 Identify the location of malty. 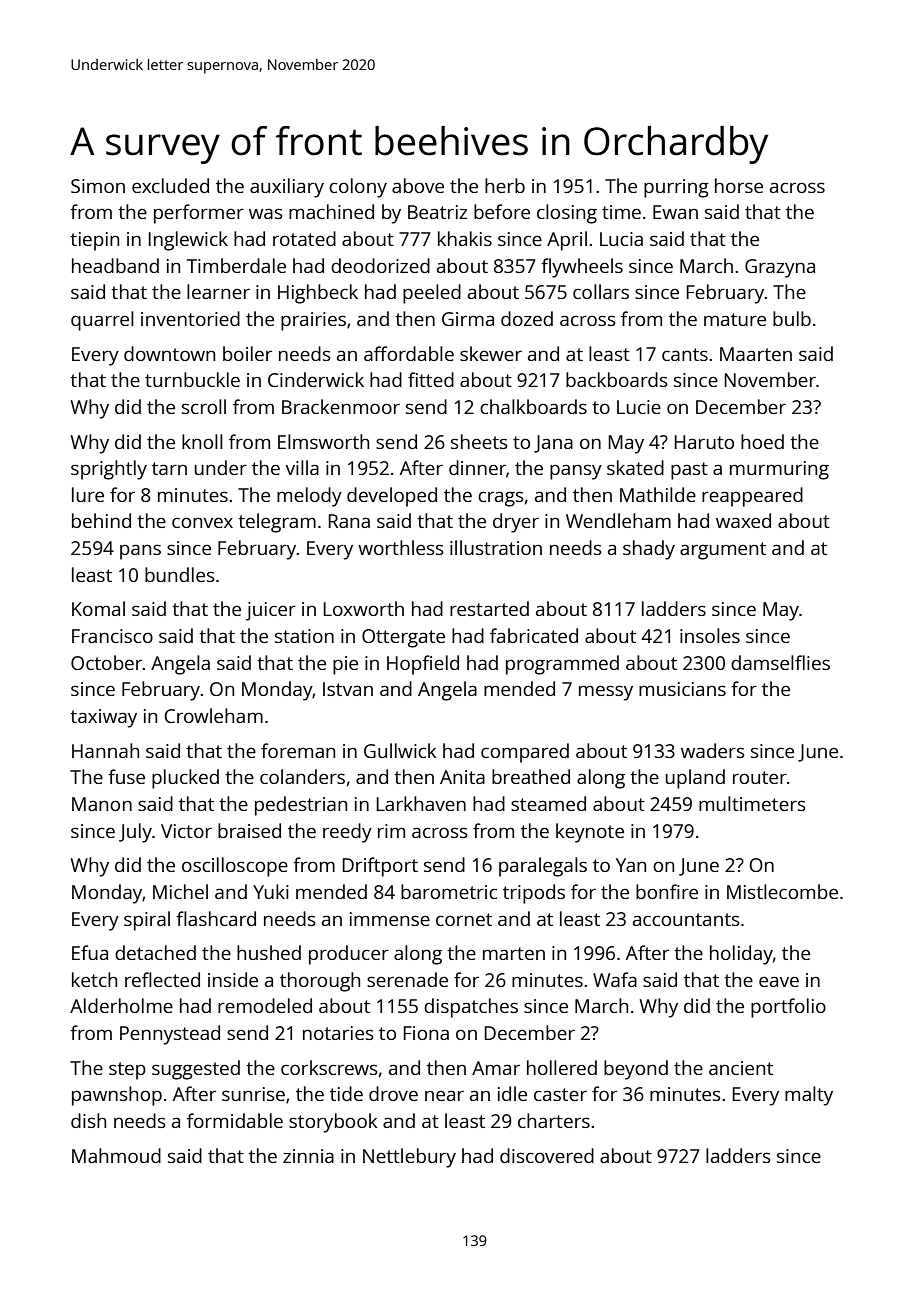
(809, 1096).
